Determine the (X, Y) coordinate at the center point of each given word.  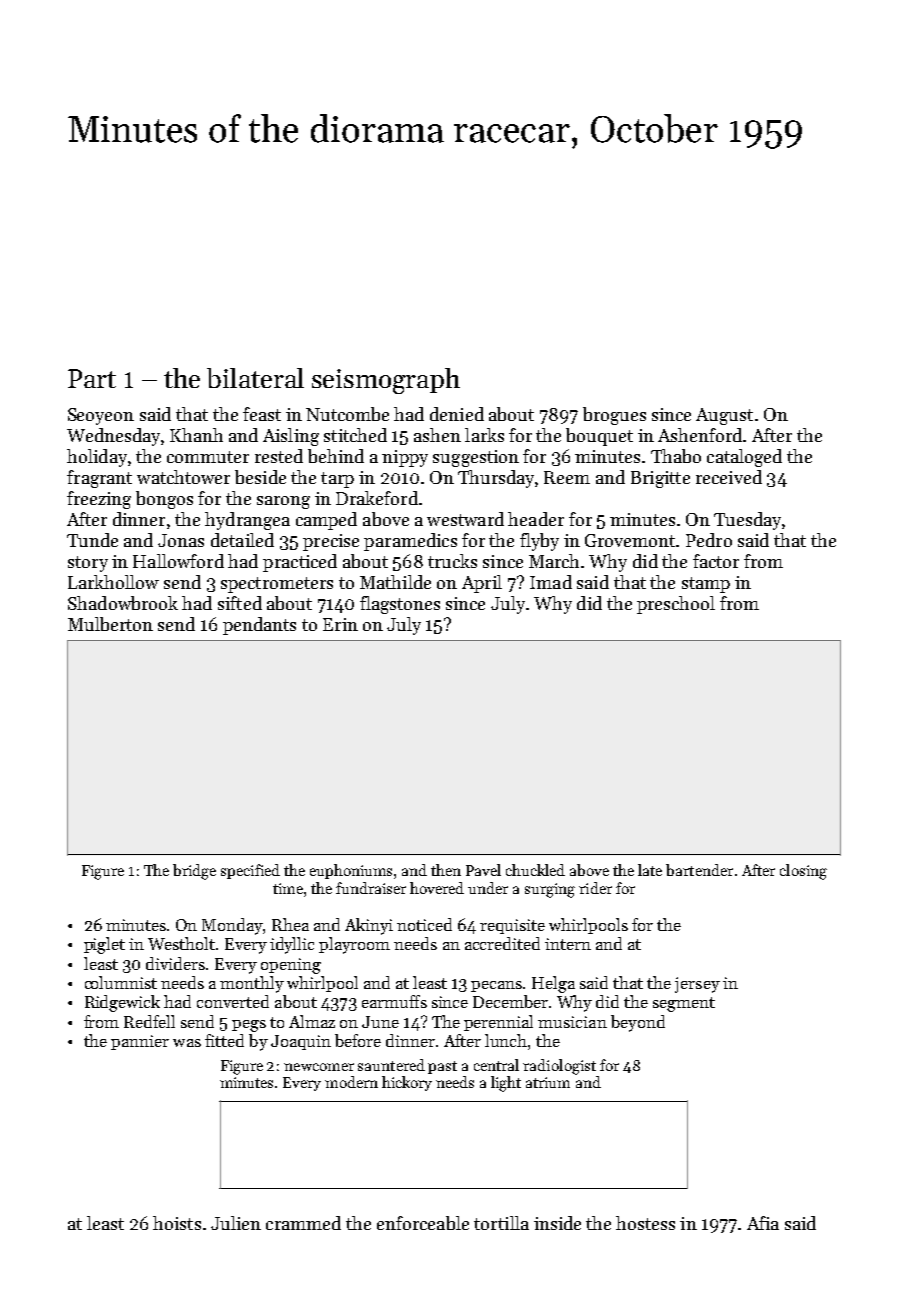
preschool (676, 605)
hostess (645, 1223)
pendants (259, 626)
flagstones (400, 605)
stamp (706, 585)
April (482, 584)
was (187, 1043)
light (506, 1084)
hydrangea (247, 521)
